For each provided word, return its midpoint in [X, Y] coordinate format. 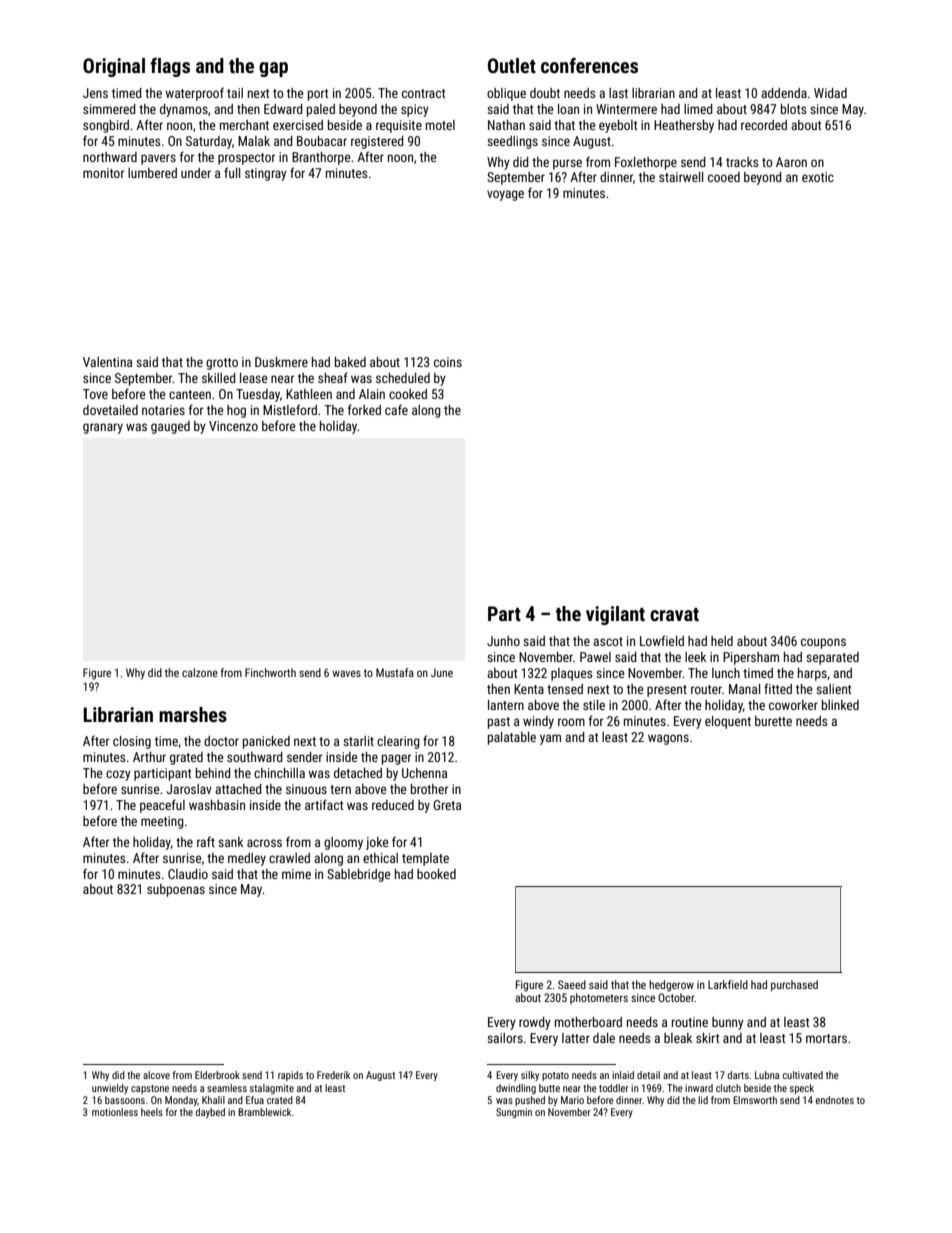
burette [773, 721]
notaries [163, 410]
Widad [830, 93]
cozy [118, 775]
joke [377, 843]
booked [436, 874]
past [499, 723]
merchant [244, 125]
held [722, 641]
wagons [668, 739]
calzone [200, 672]
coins [448, 362]
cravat [674, 614]
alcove [156, 1075]
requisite [399, 126]
